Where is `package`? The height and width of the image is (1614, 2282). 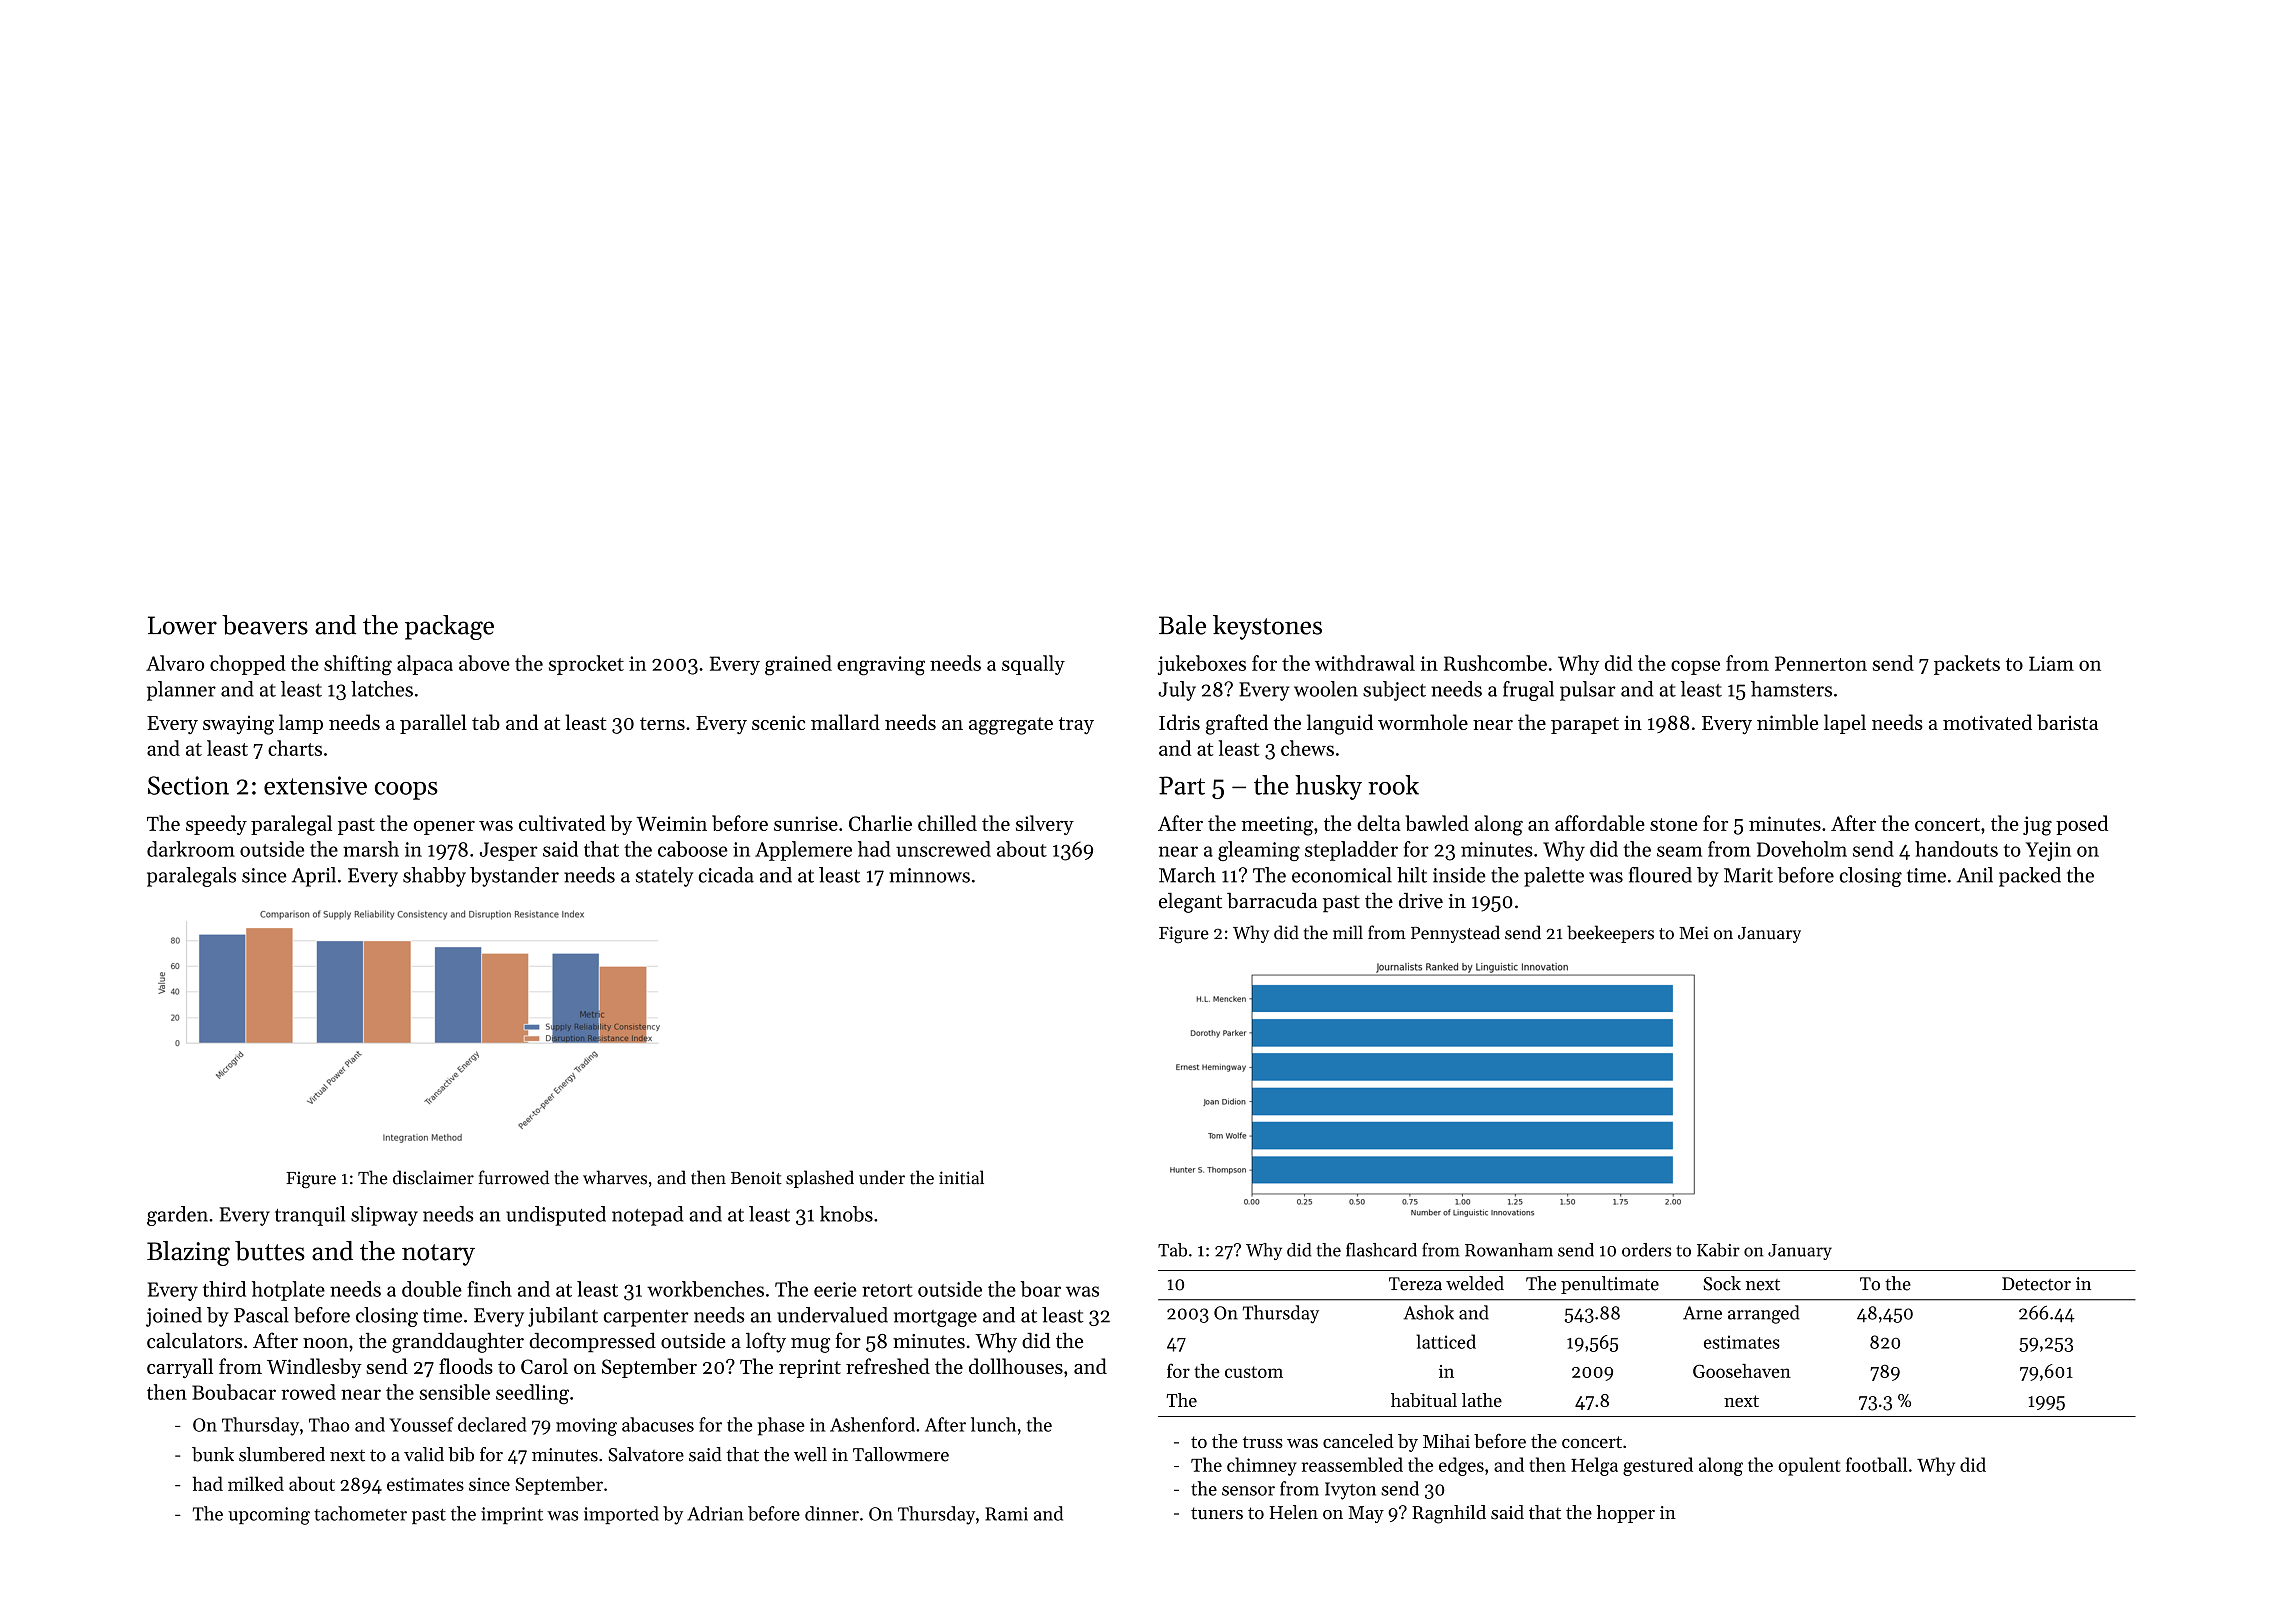
package is located at coordinates (449, 627).
